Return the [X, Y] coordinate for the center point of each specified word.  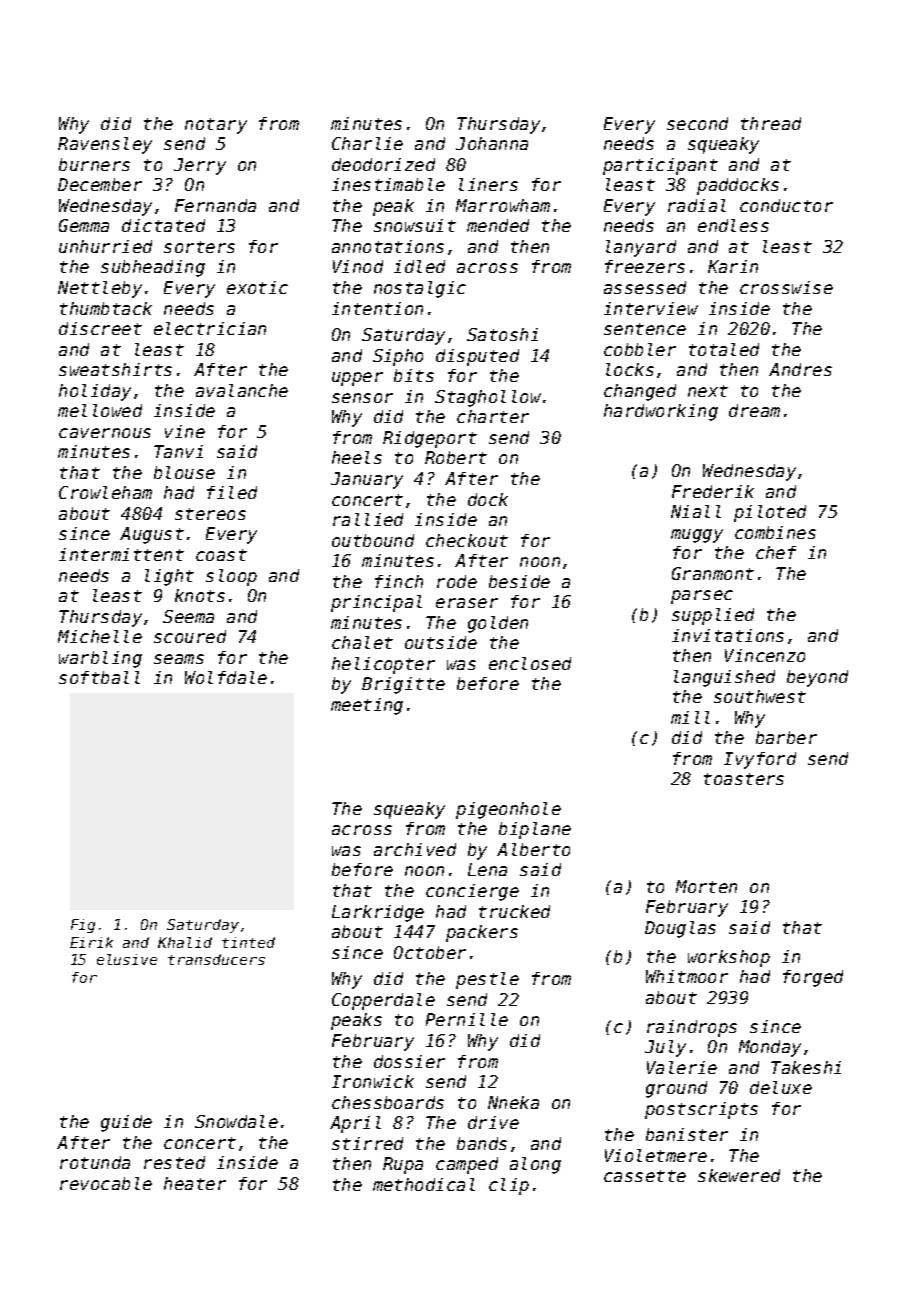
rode [457, 581]
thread [771, 123]
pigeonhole [508, 810]
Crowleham [105, 492]
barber [786, 737]
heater [195, 1183]
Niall [696, 511]
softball [99, 677]
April [355, 1124]
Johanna [492, 143]
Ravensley [105, 145]
